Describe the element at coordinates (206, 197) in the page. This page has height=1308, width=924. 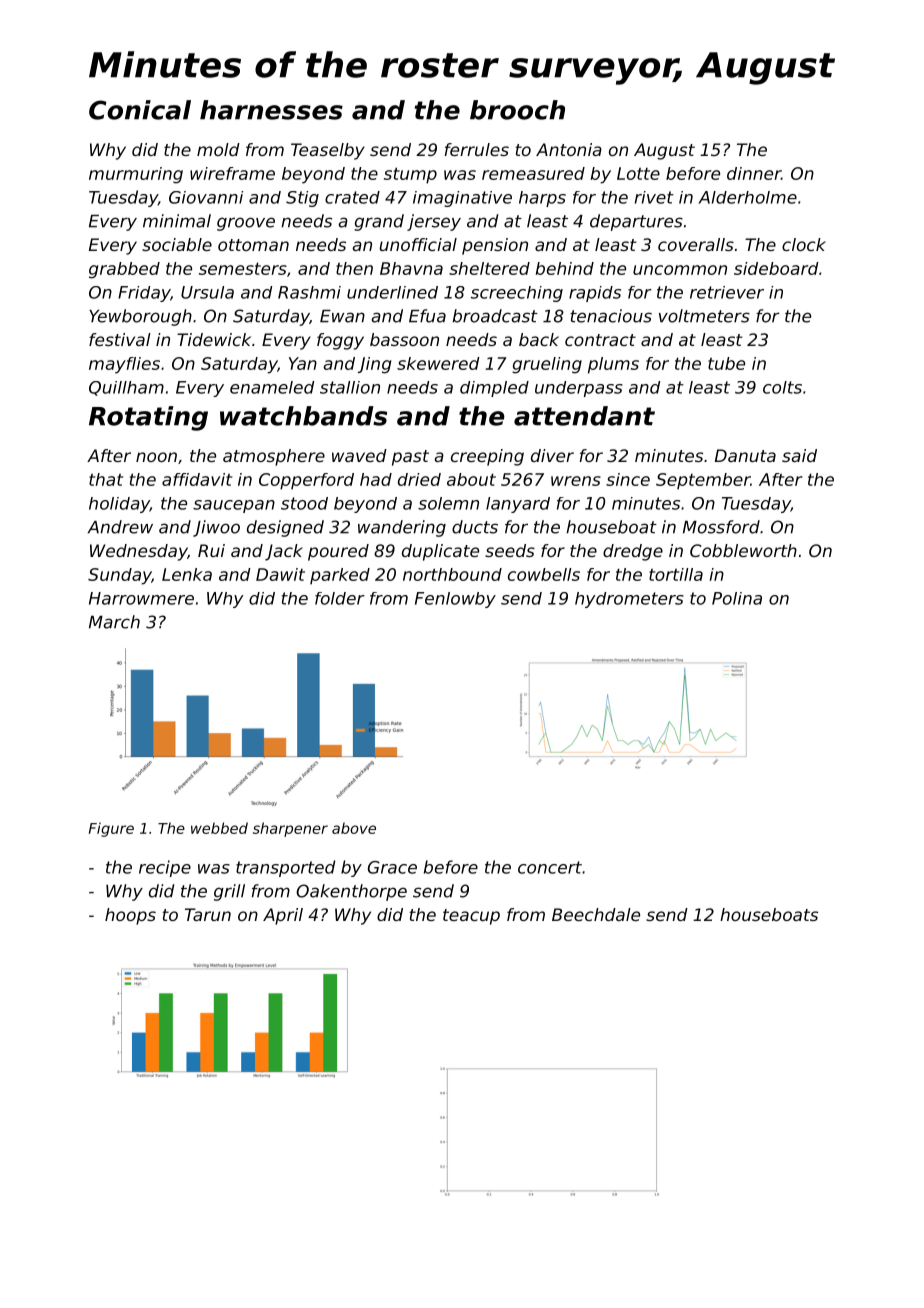
I see `Giovanni` at that location.
